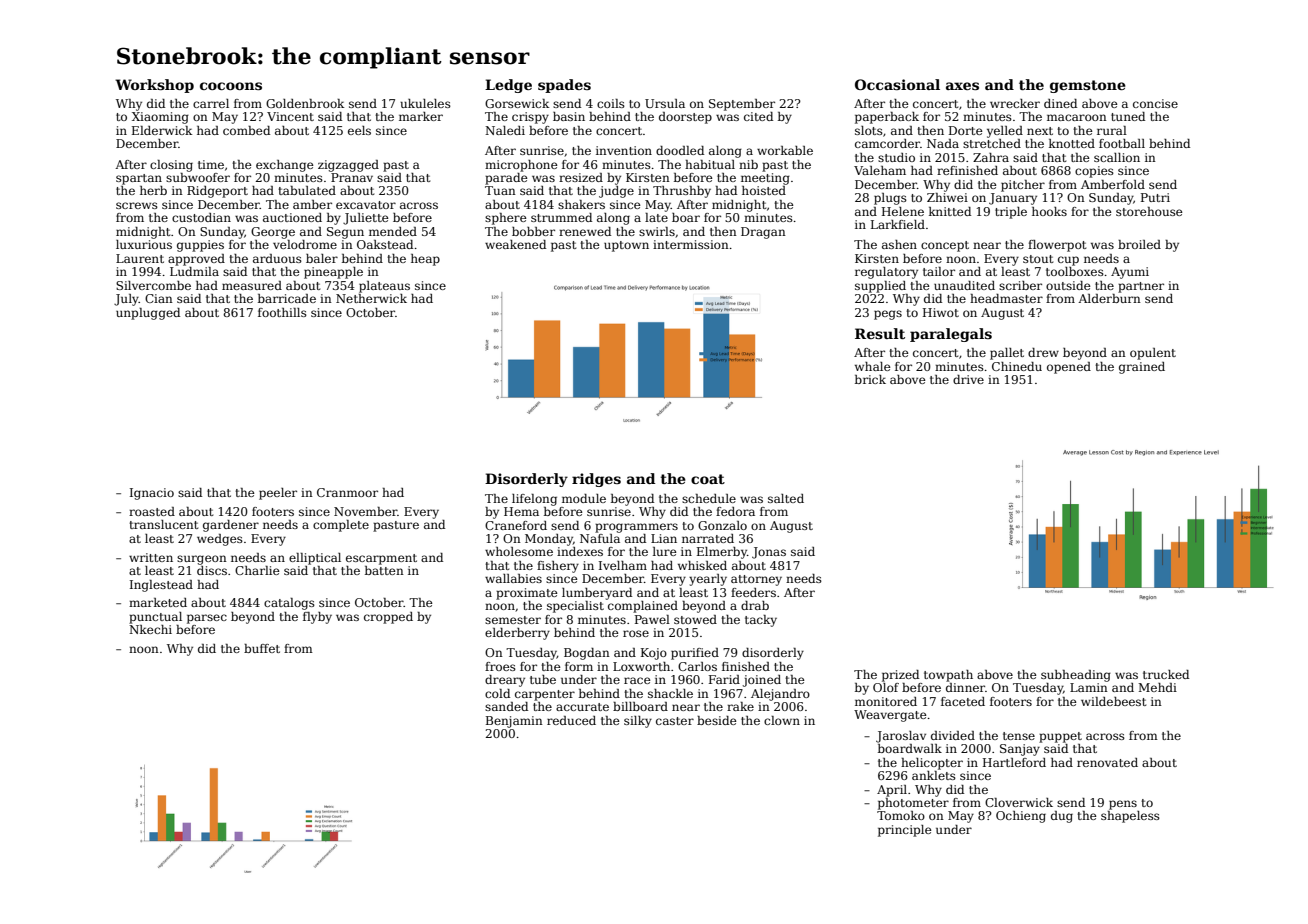  What do you see at coordinates (521, 511) in the screenshot?
I see `Hema` at bounding box center [521, 511].
